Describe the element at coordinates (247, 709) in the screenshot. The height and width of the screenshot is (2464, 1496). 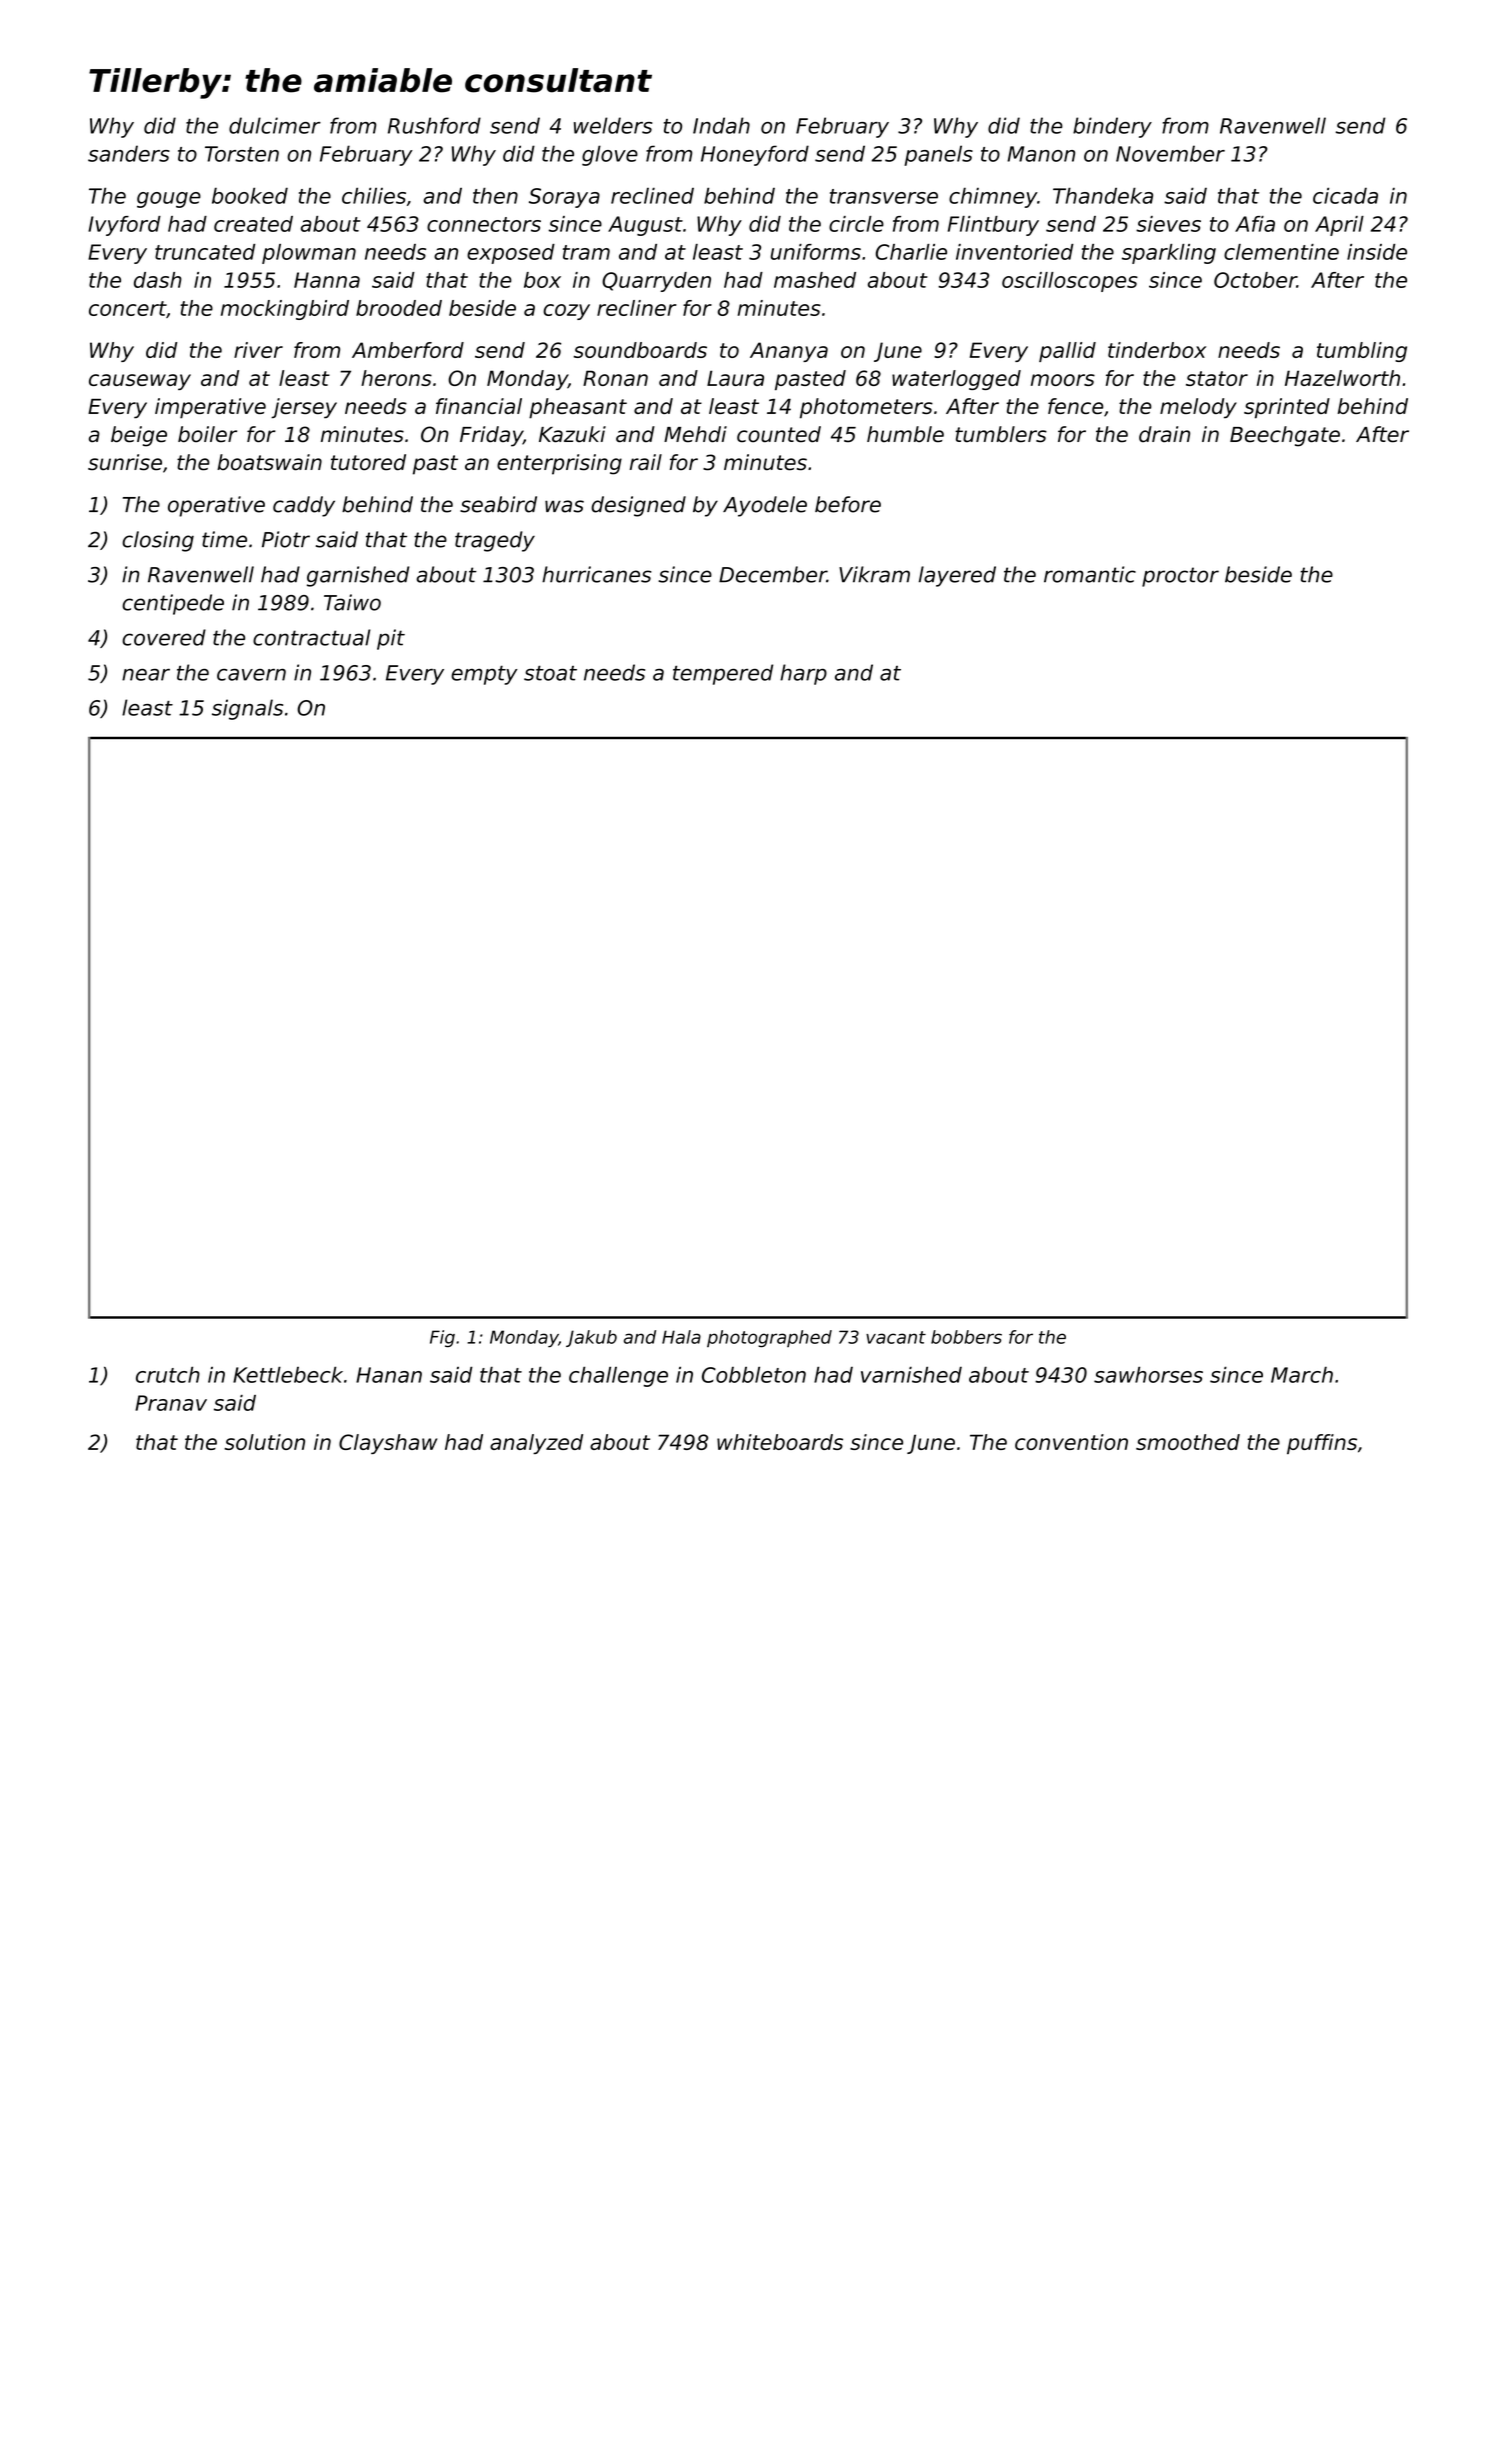
I see `signals` at that location.
